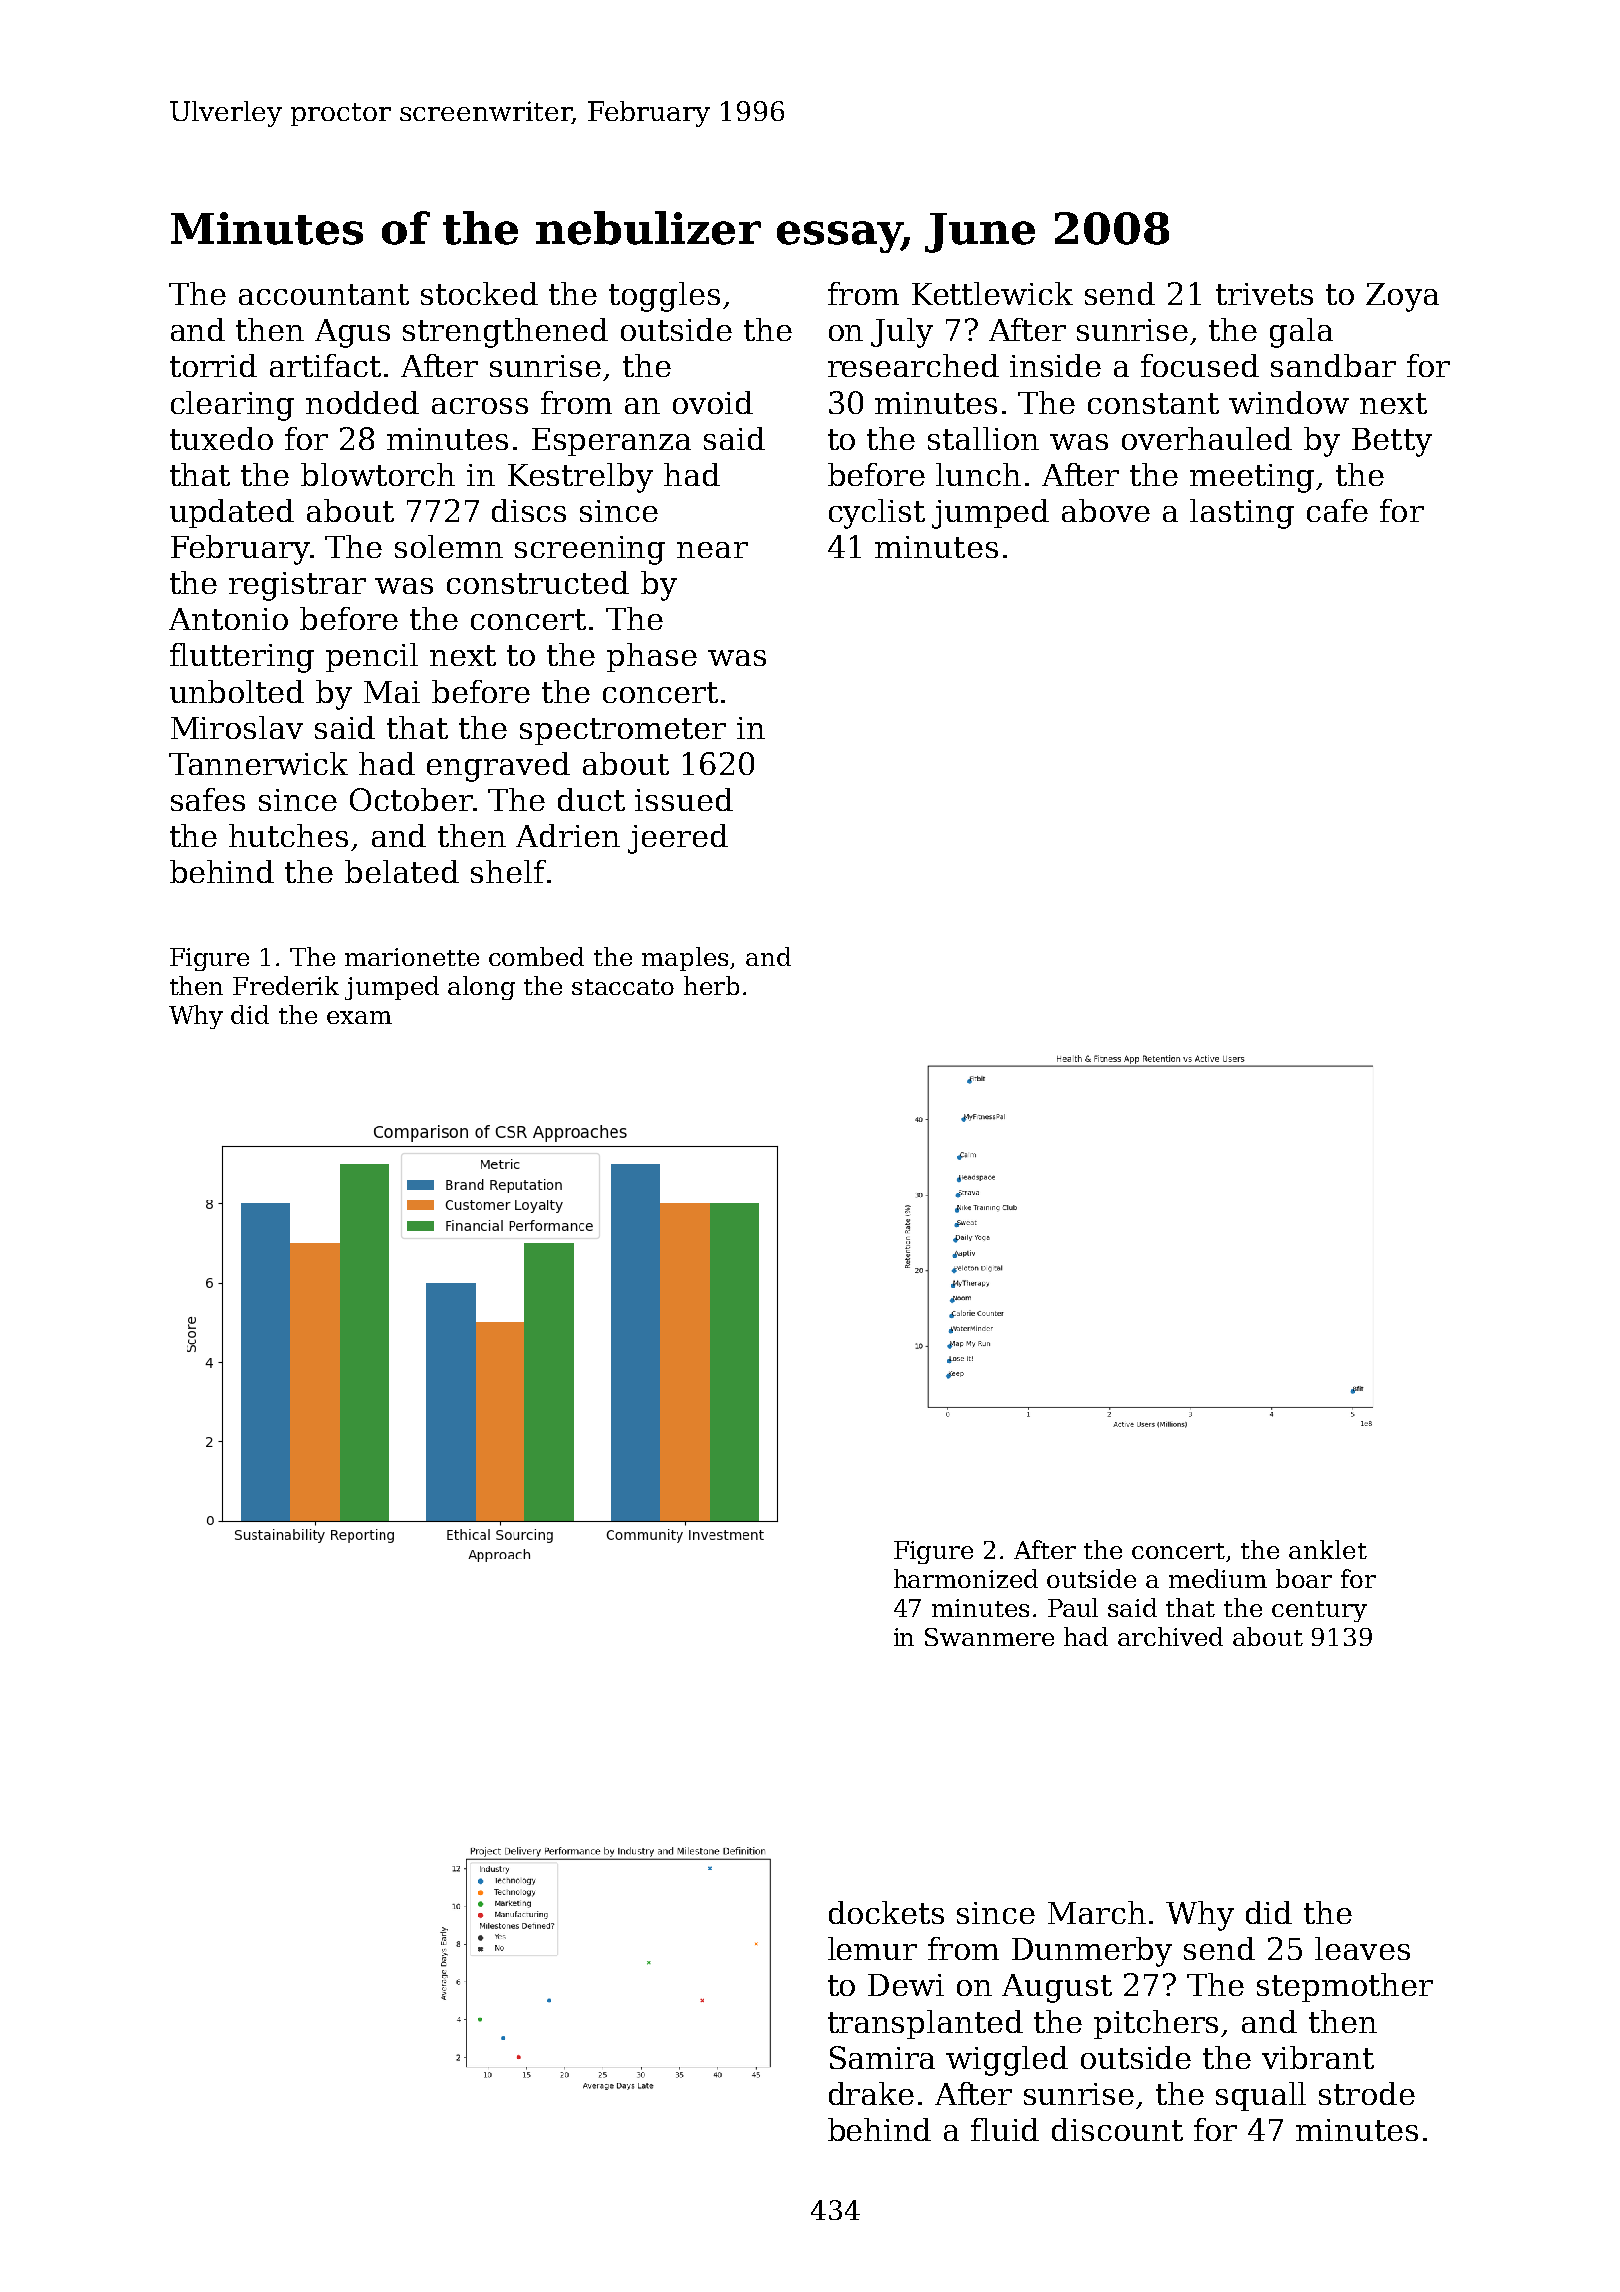  What do you see at coordinates (871, 2093) in the screenshot?
I see `drake` at bounding box center [871, 2093].
